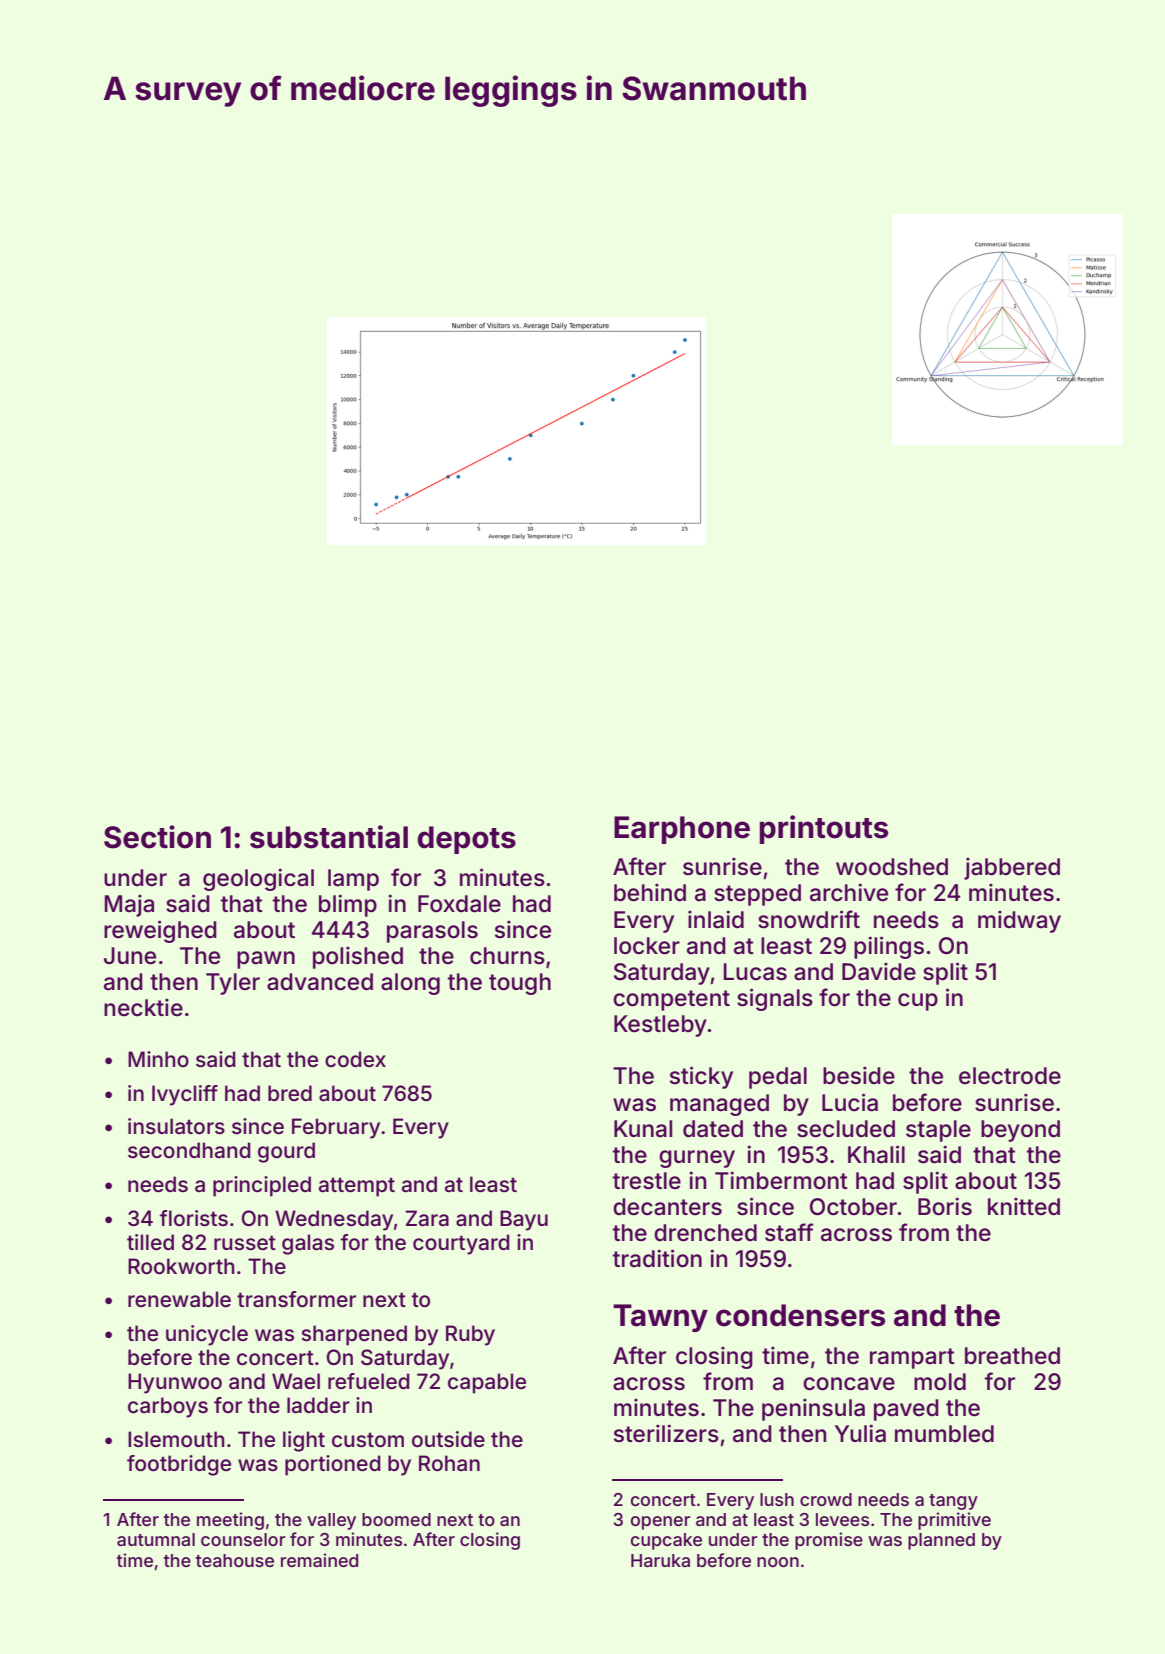 The width and height of the screenshot is (1165, 1654). What do you see at coordinates (941, 1541) in the screenshot?
I see `planned` at bounding box center [941, 1541].
